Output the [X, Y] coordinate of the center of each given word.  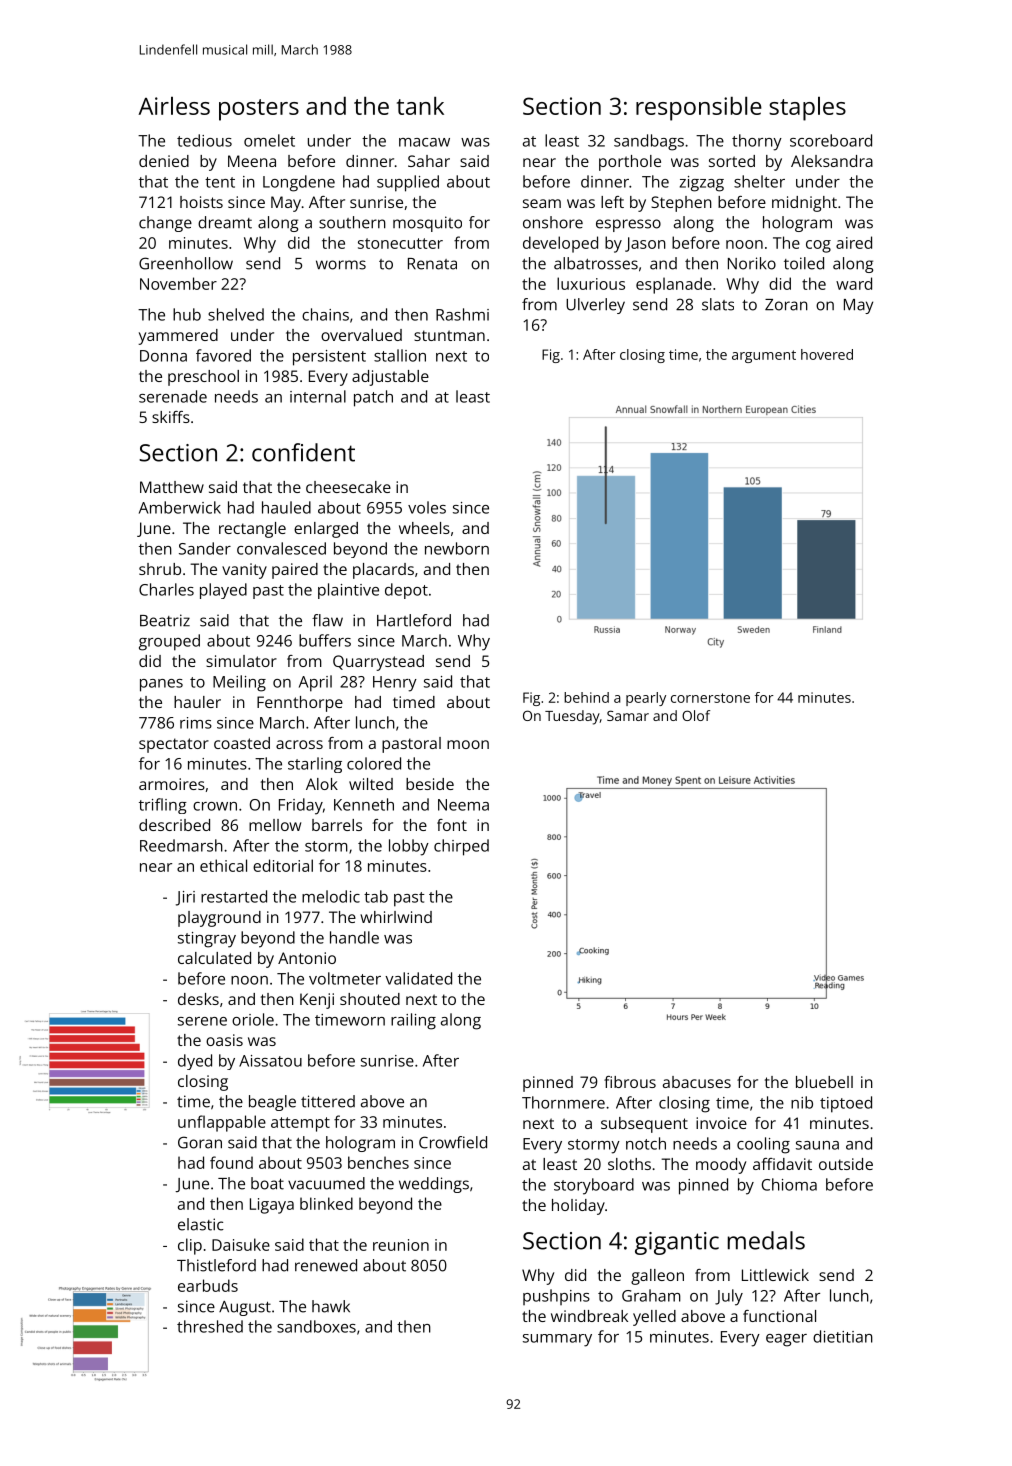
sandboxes [316, 1326]
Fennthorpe [300, 704]
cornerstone [710, 698]
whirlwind [396, 917]
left [612, 202]
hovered [827, 354]
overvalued [361, 335]
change [165, 224]
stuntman [449, 335]
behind [586, 697]
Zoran [786, 305]
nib [802, 1102]
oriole [253, 1019]
